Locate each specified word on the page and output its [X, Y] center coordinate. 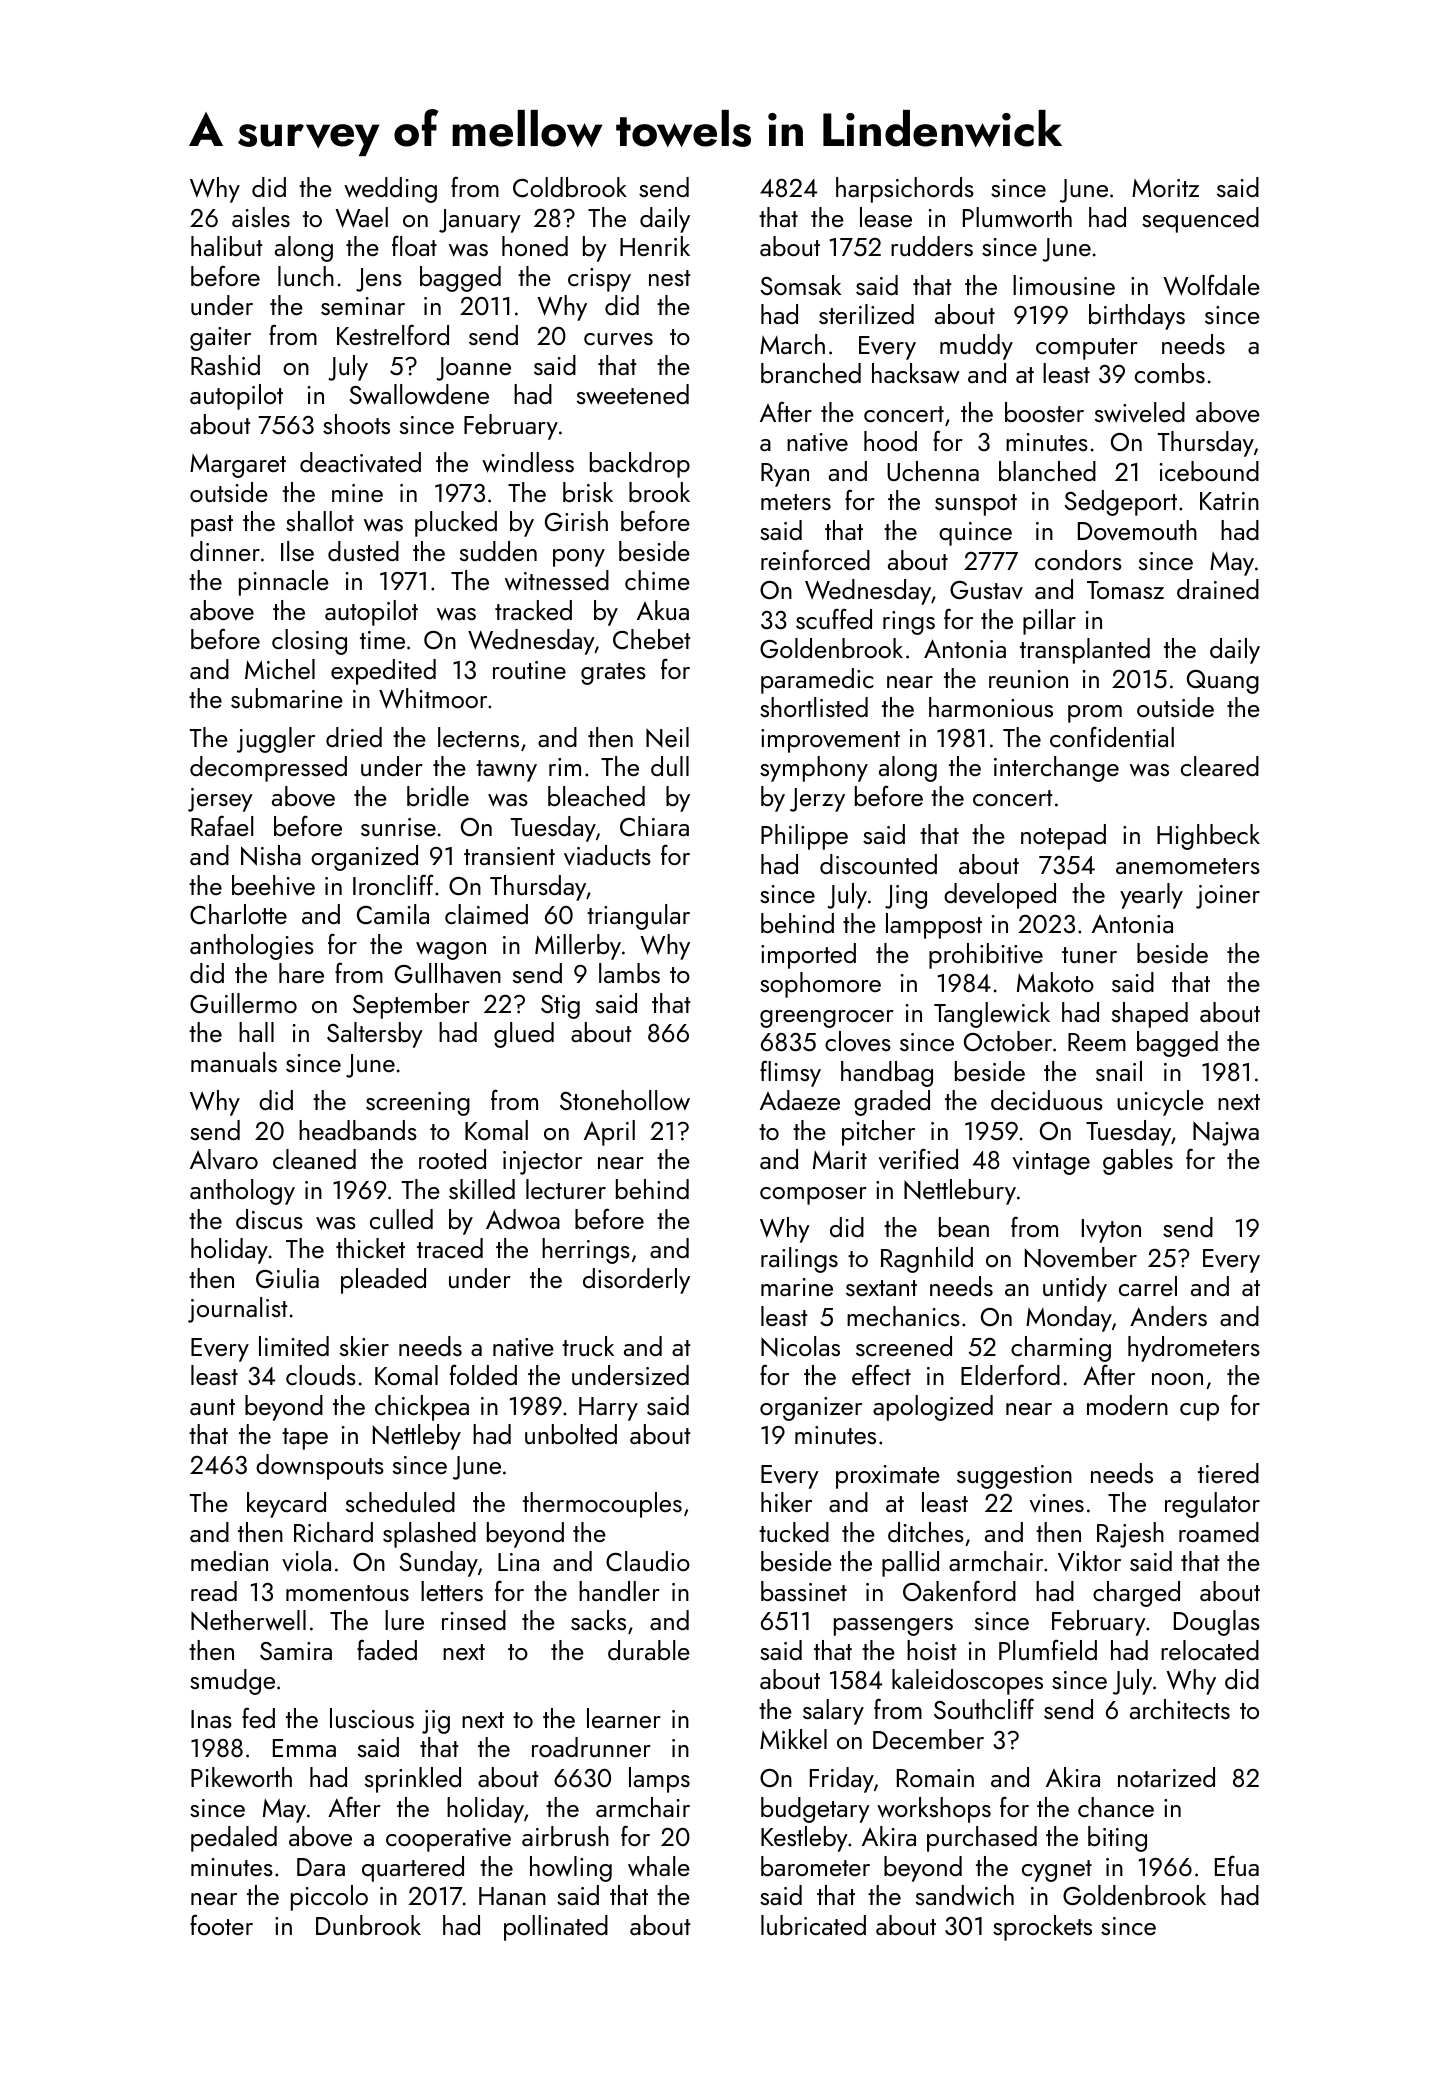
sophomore [820, 985]
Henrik [655, 246]
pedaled [234, 1839]
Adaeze [800, 1100]
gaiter [220, 339]
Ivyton [1111, 1231]
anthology [242, 1192]
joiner [1228, 897]
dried [354, 737]
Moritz [1165, 188]
